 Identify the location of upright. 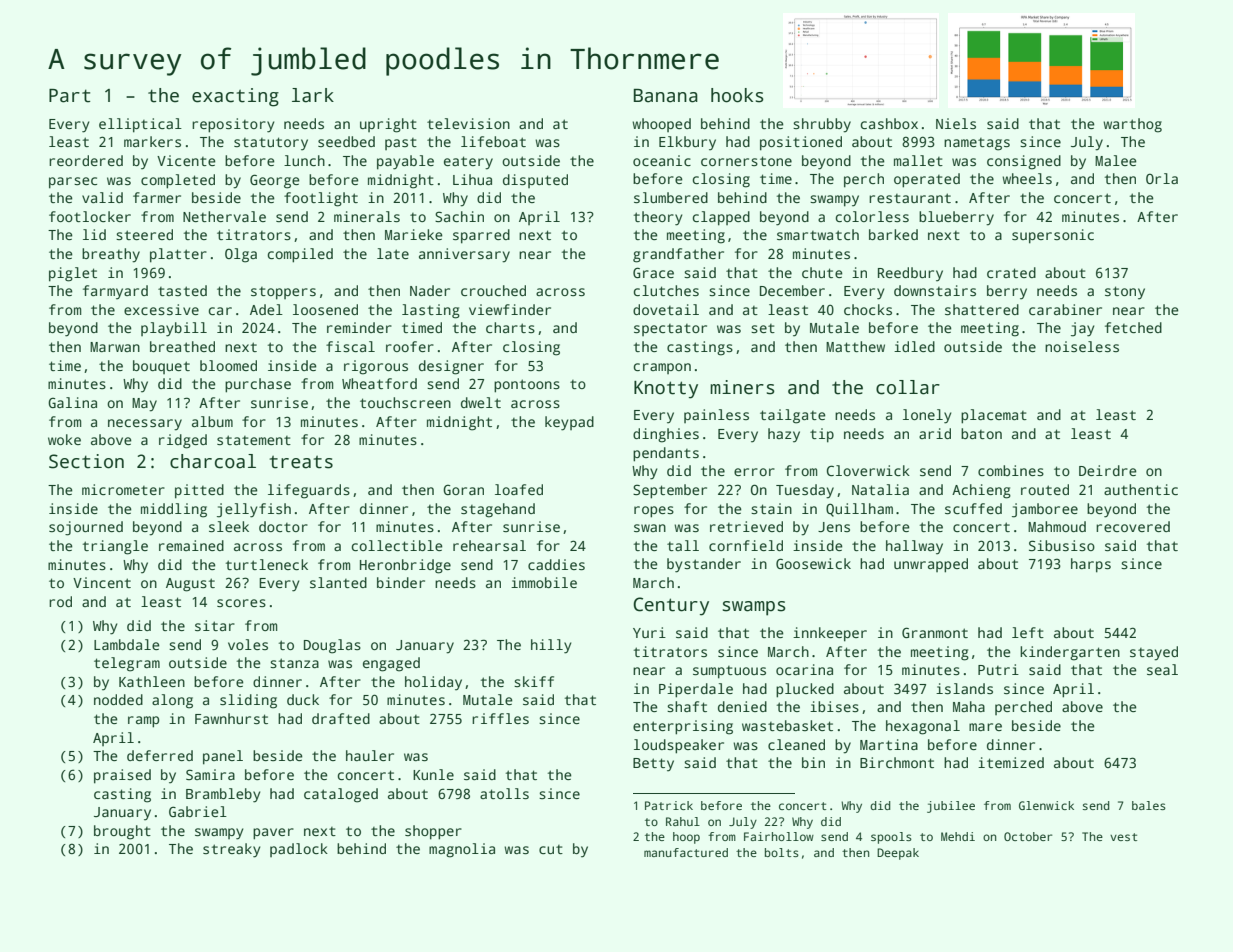
(388, 125).
